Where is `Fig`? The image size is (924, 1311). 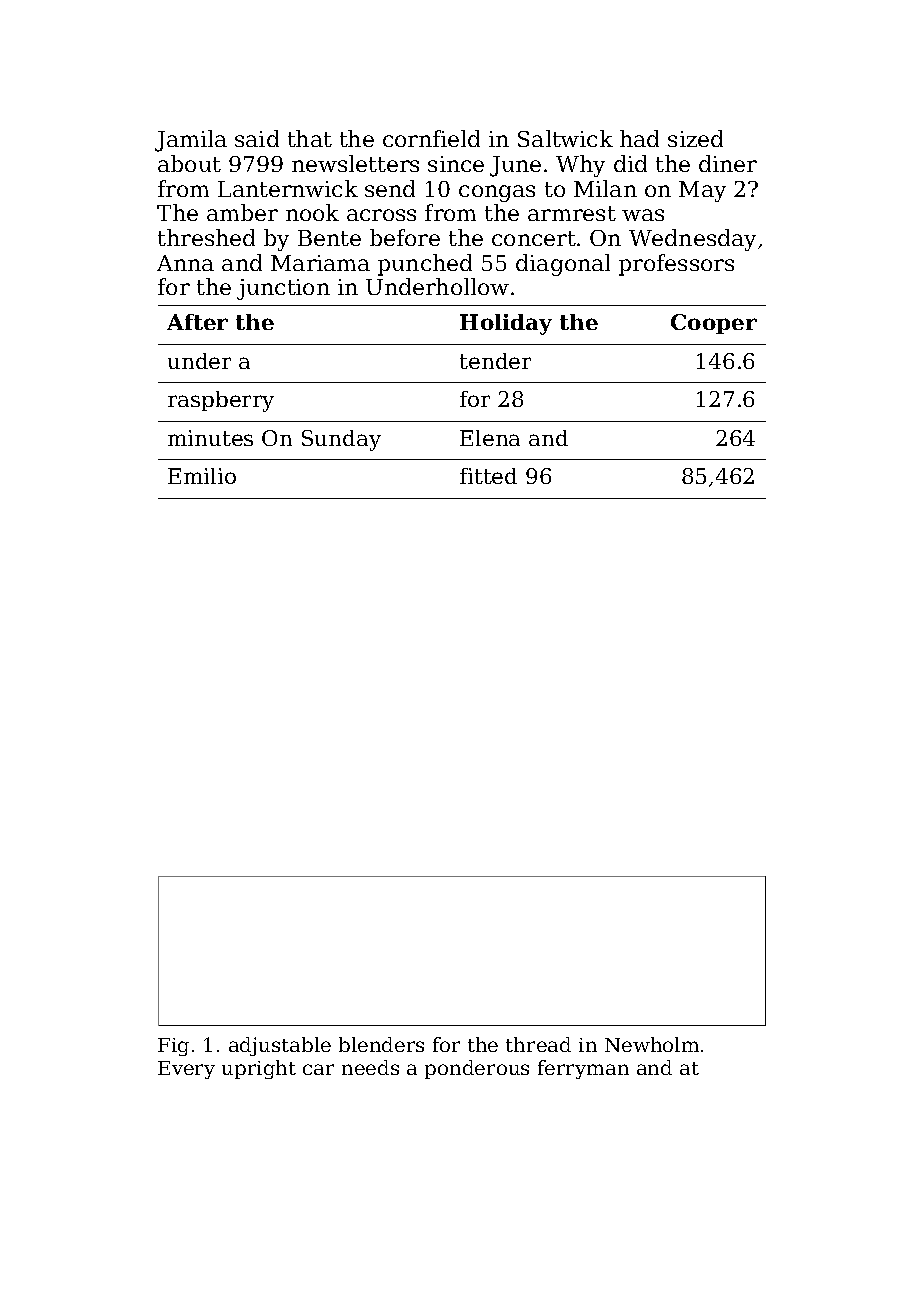
Fig is located at coordinates (173, 1047).
